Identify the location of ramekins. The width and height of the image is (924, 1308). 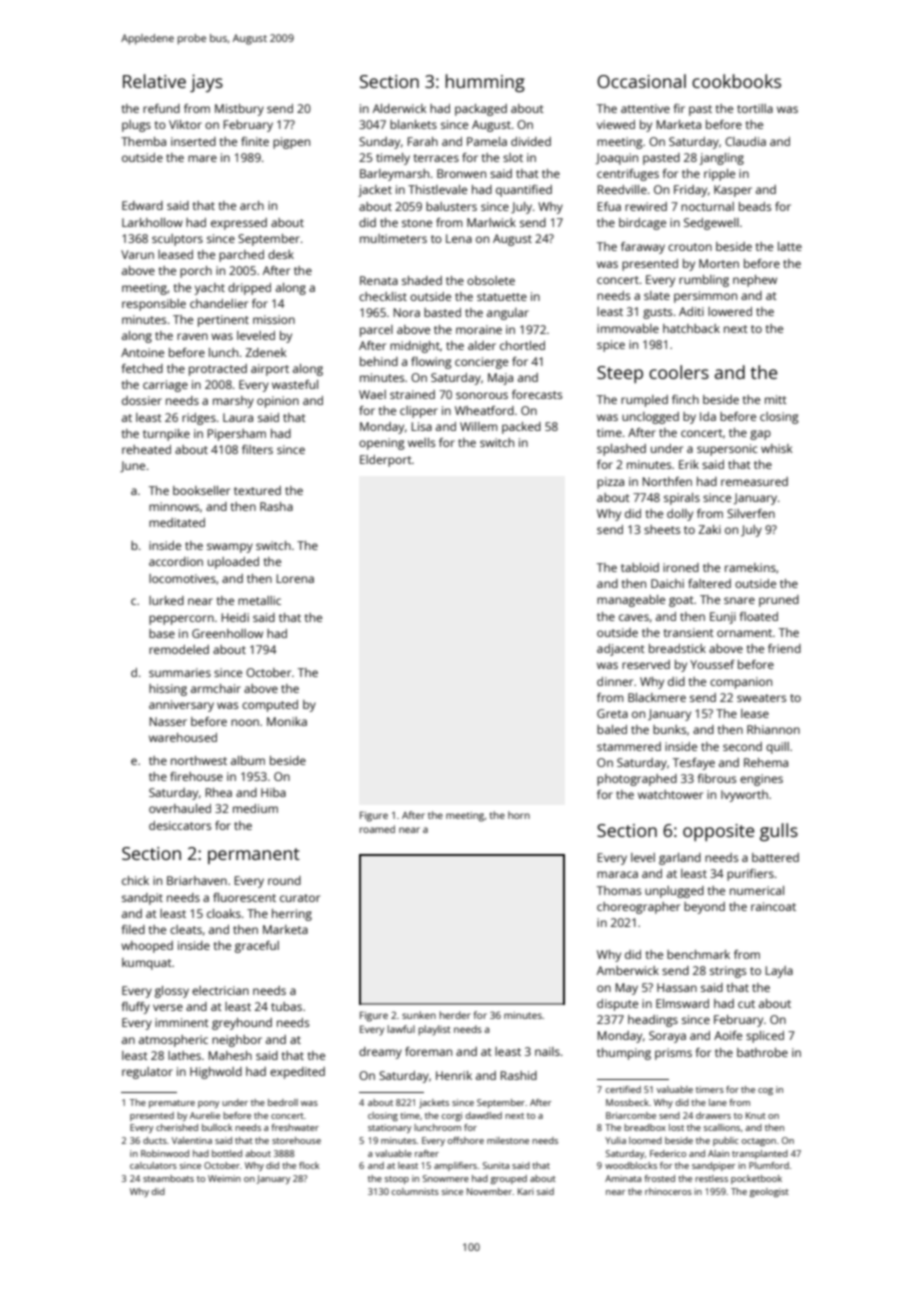
(750, 567).
